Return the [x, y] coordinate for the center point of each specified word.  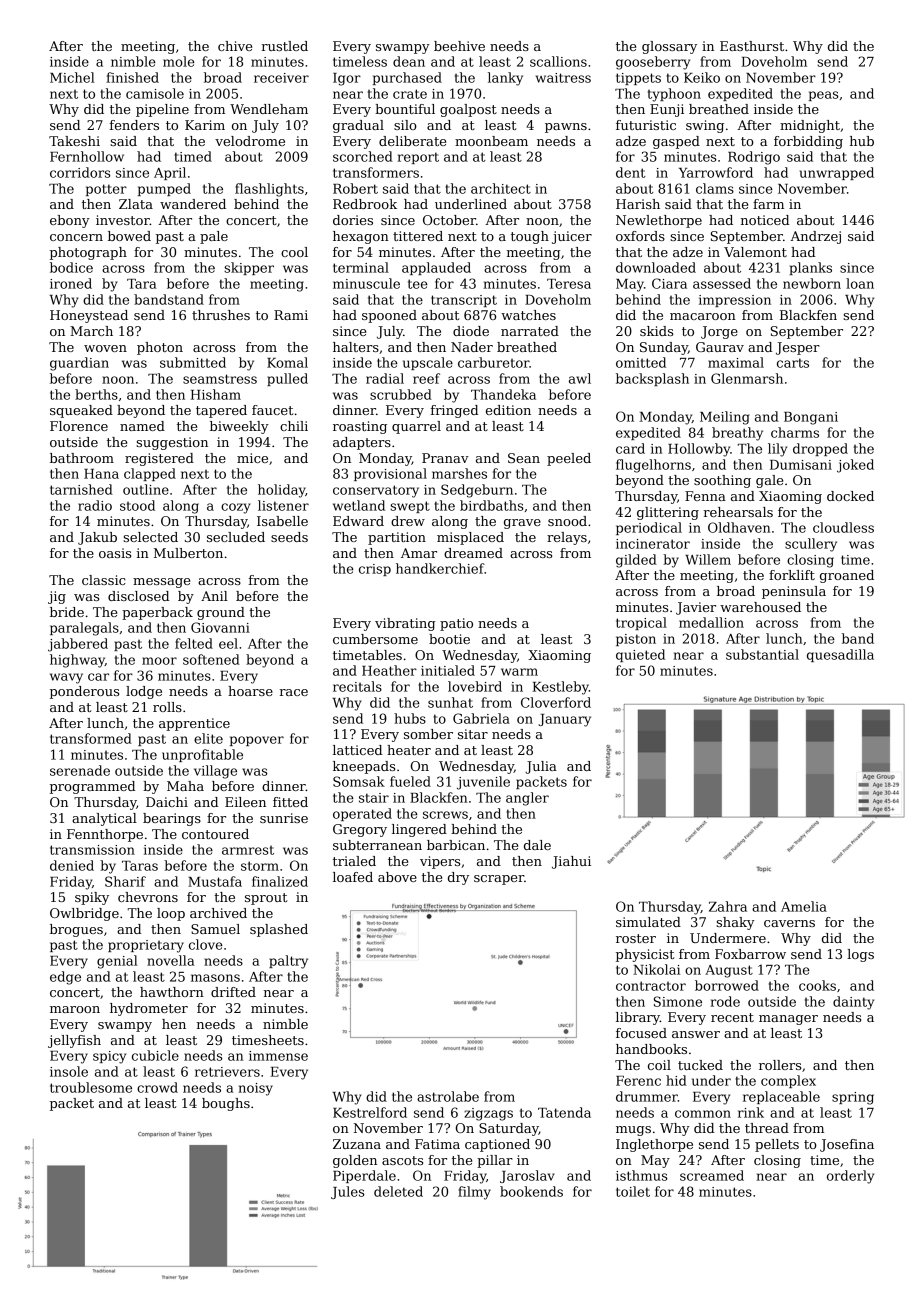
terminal [361, 267]
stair [374, 798]
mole [179, 61]
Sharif [125, 881]
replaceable [781, 1097]
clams [715, 188]
